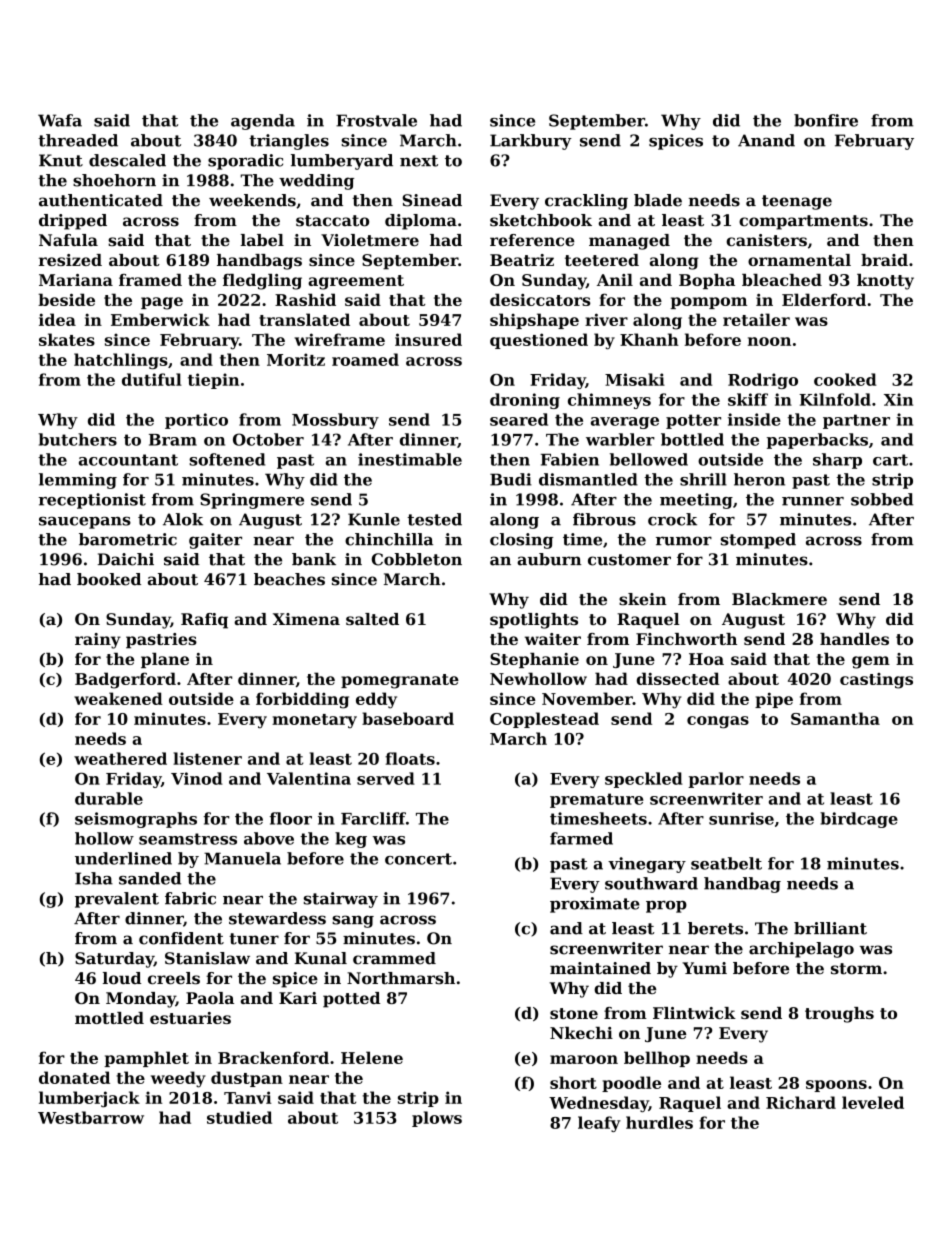  Describe the element at coordinates (599, 1124) in the screenshot. I see `leafy` at that location.
